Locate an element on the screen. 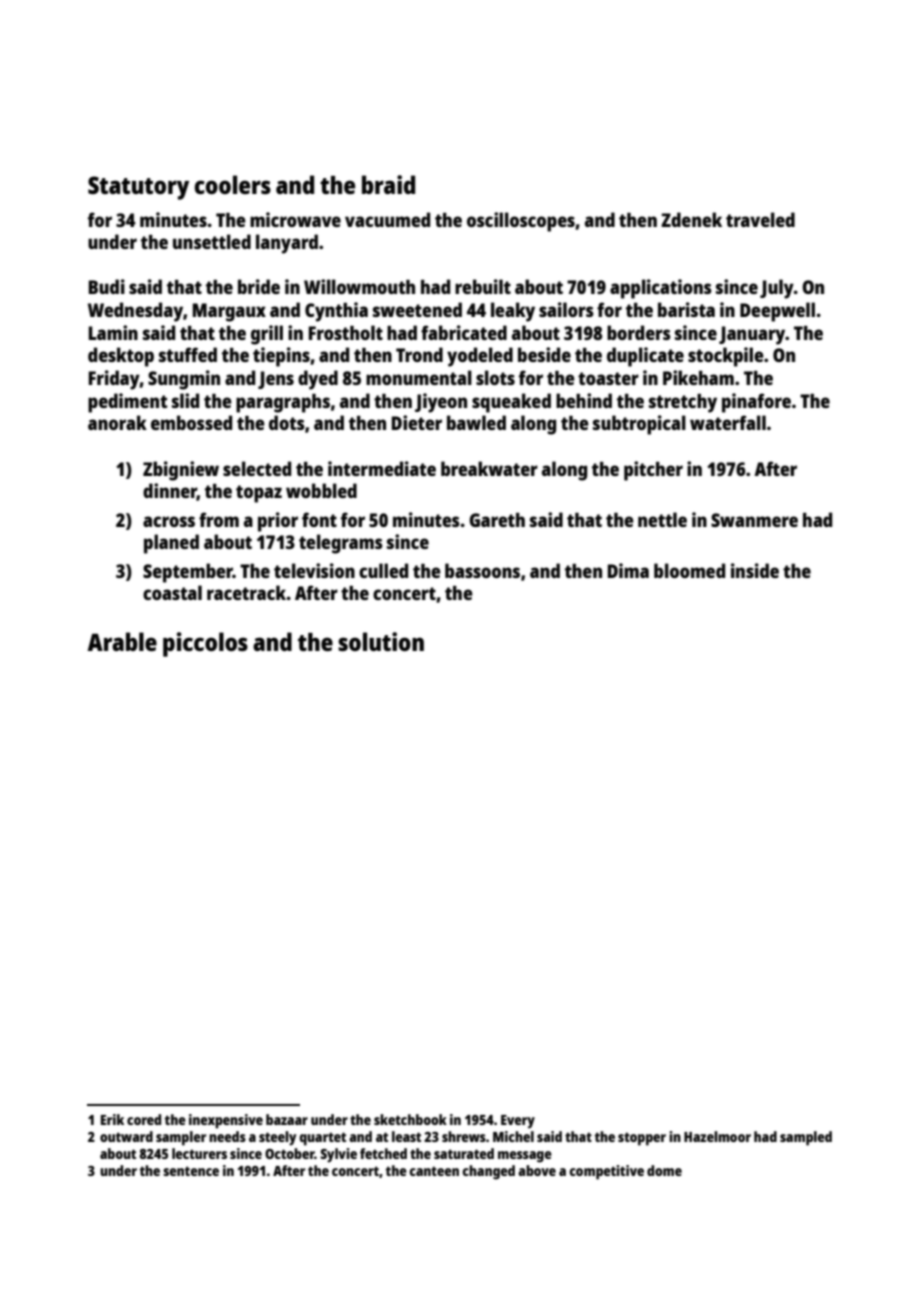 Image resolution: width=924 pixels, height=1311 pixels. Arable is located at coordinates (122, 641).
